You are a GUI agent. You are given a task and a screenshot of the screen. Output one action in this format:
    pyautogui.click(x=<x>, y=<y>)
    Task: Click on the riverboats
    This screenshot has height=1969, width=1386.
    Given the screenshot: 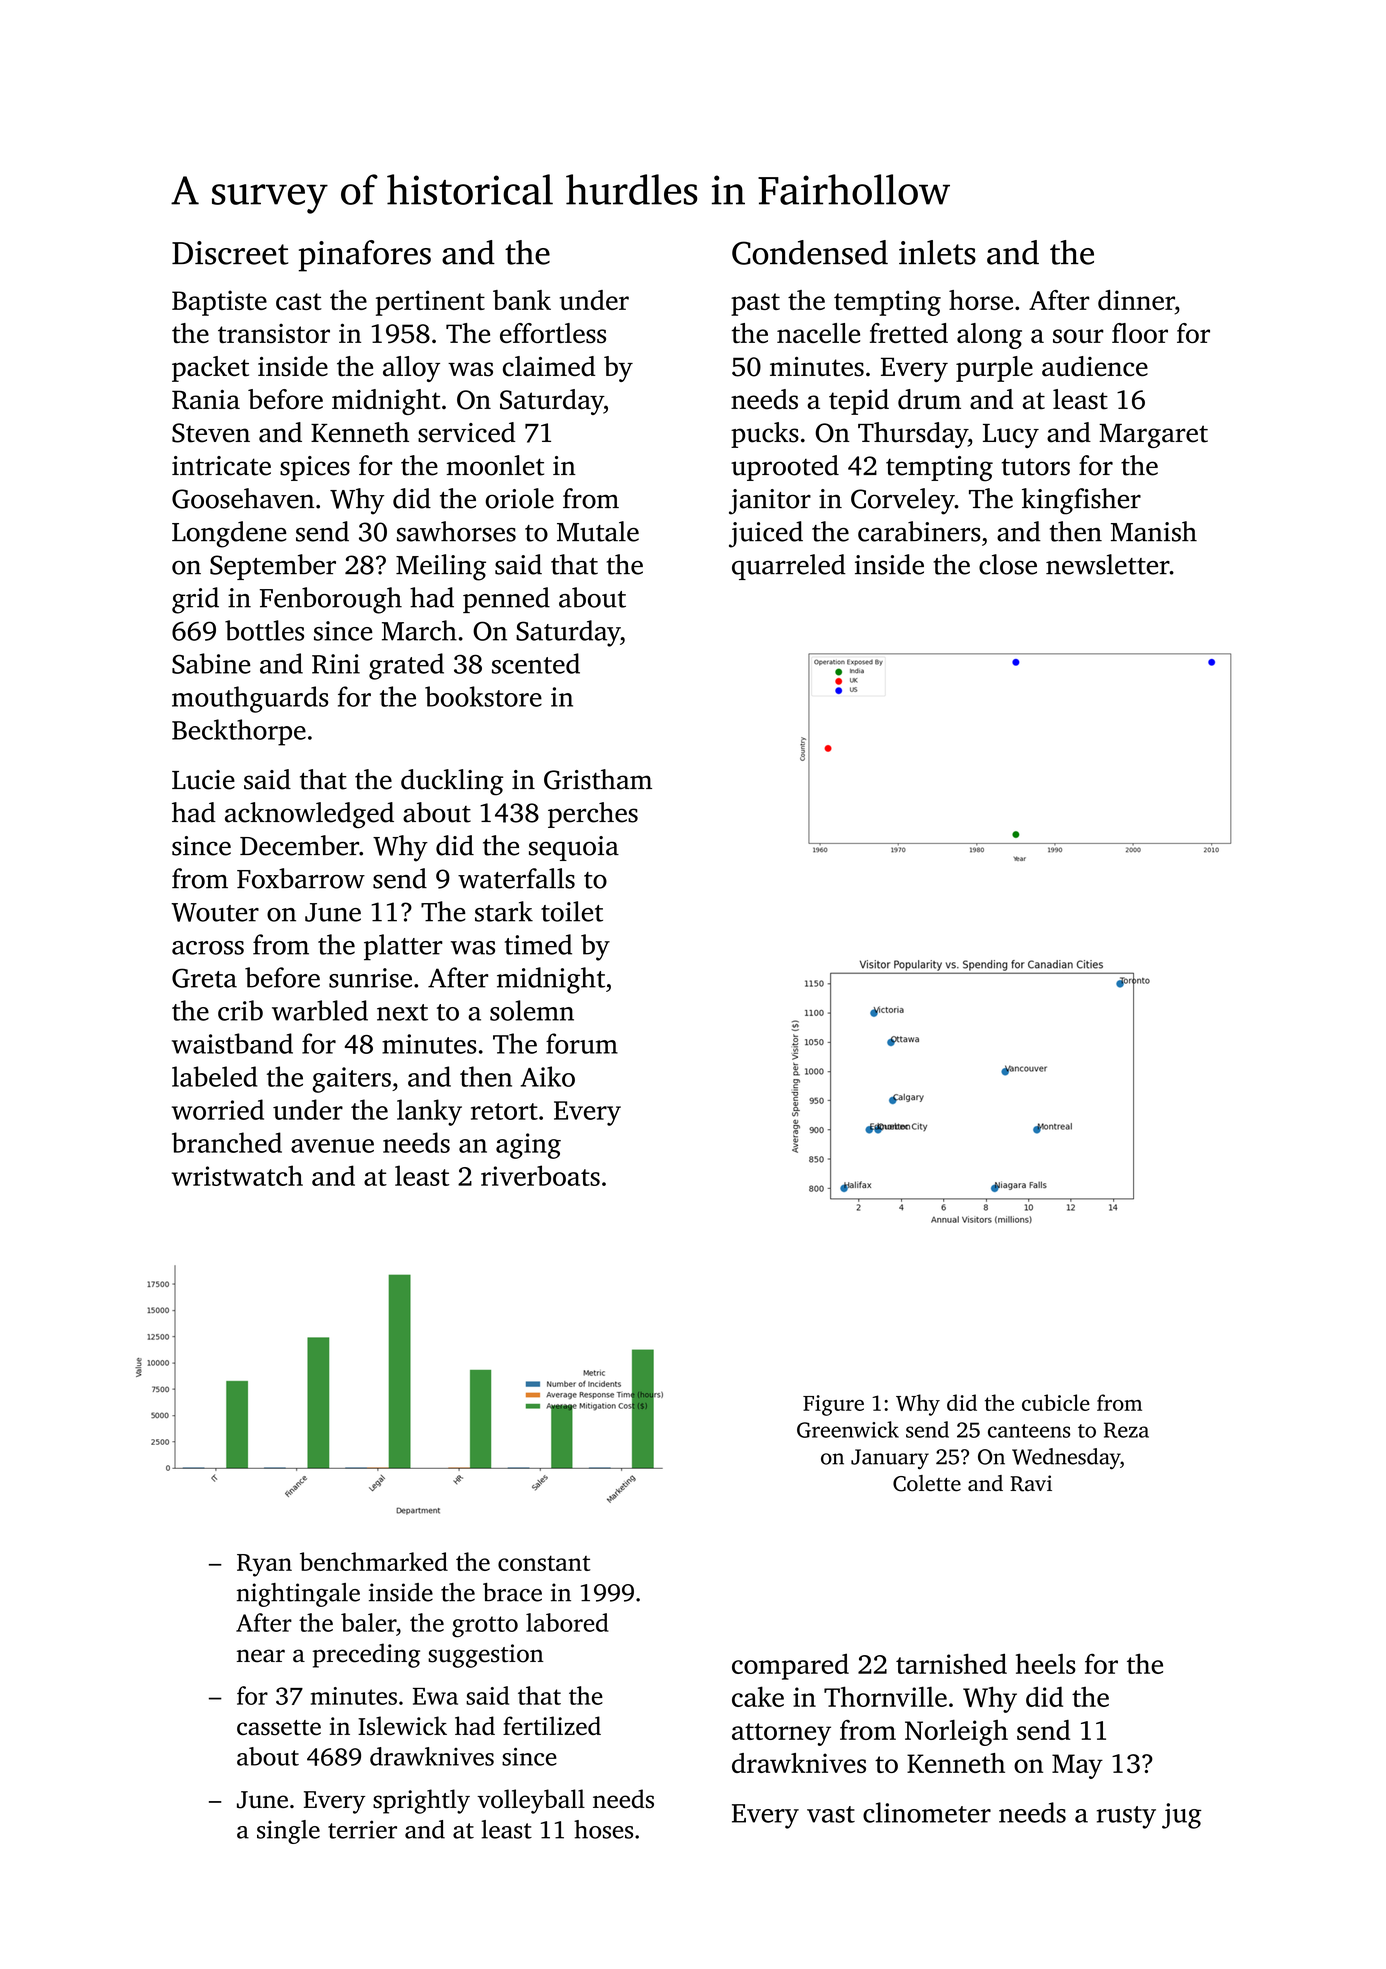 What is the action you would take?
    pyautogui.click(x=540, y=1175)
